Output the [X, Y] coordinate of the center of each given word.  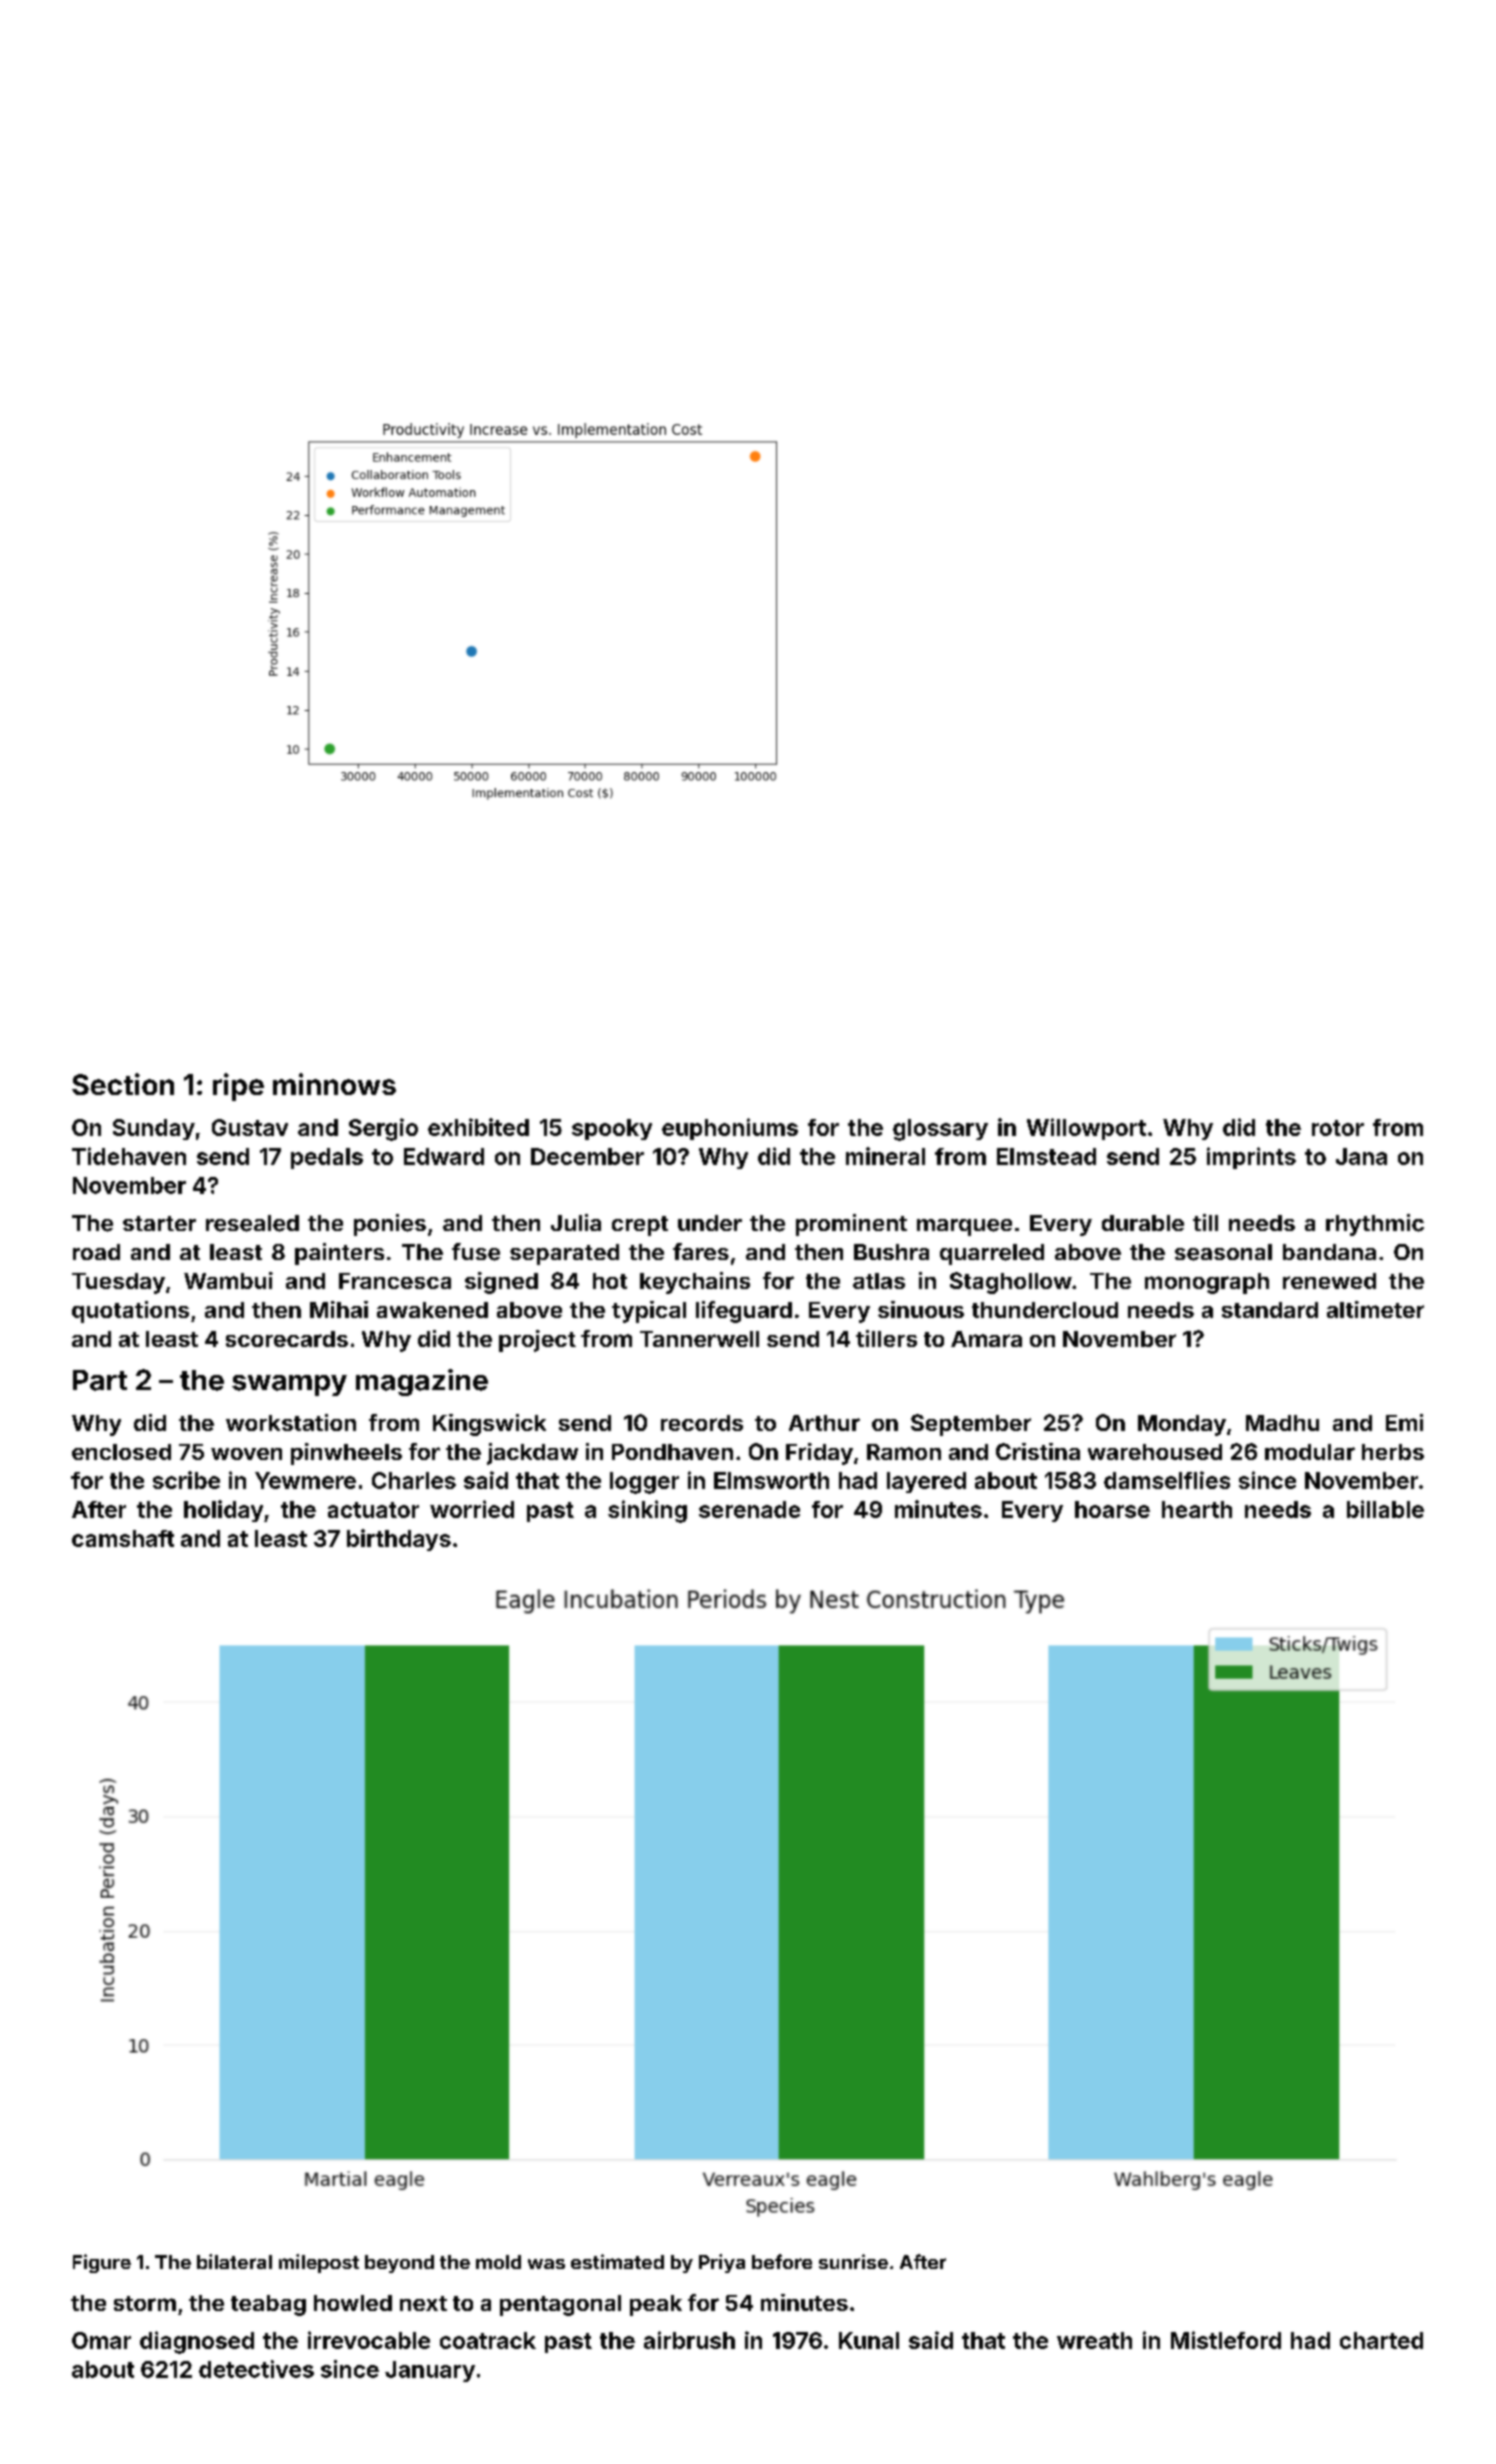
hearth [1197, 1509]
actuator [373, 1510]
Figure [102, 2263]
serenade [749, 1509]
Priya [722, 2263]
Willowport [1086, 1129]
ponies [390, 1225]
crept [640, 1226]
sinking [647, 1511]
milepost [319, 2263]
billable [1385, 1509]
